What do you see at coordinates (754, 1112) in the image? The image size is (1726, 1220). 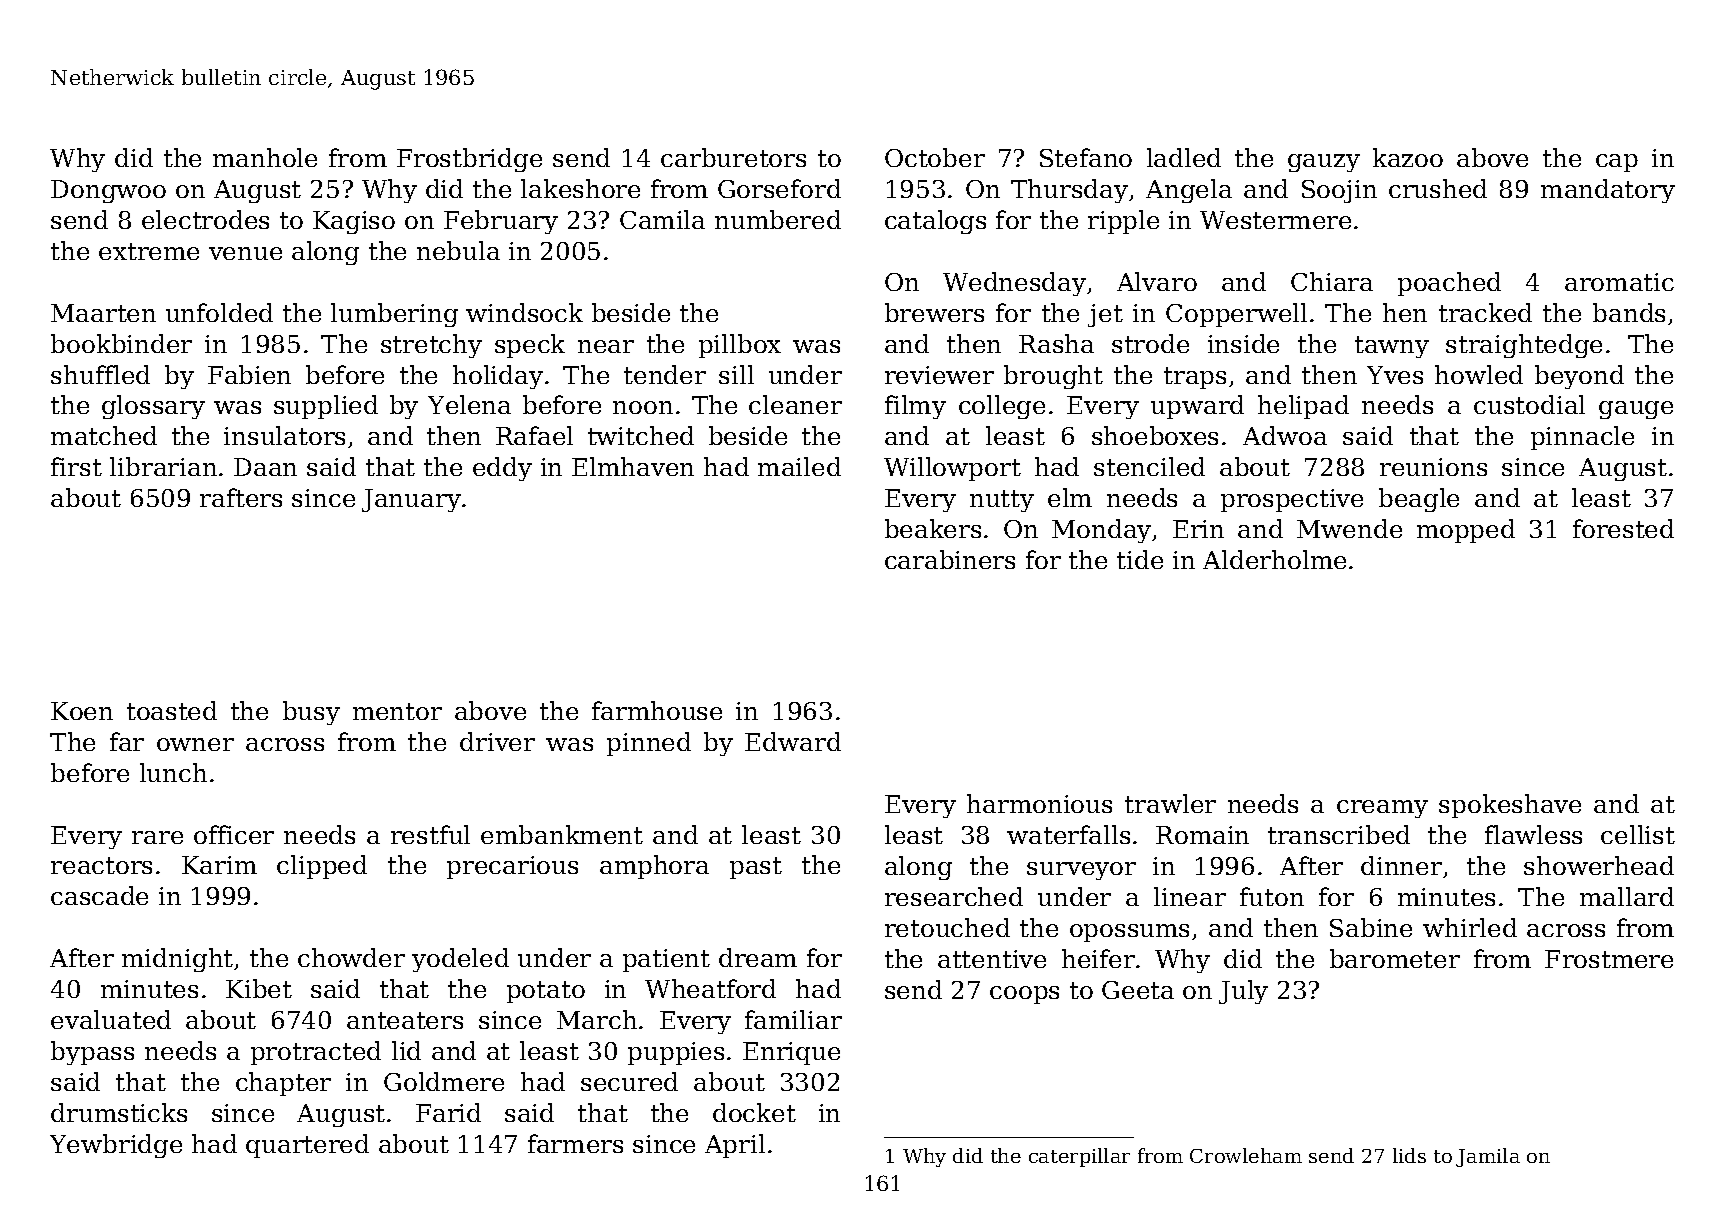 I see `docket` at bounding box center [754, 1112].
